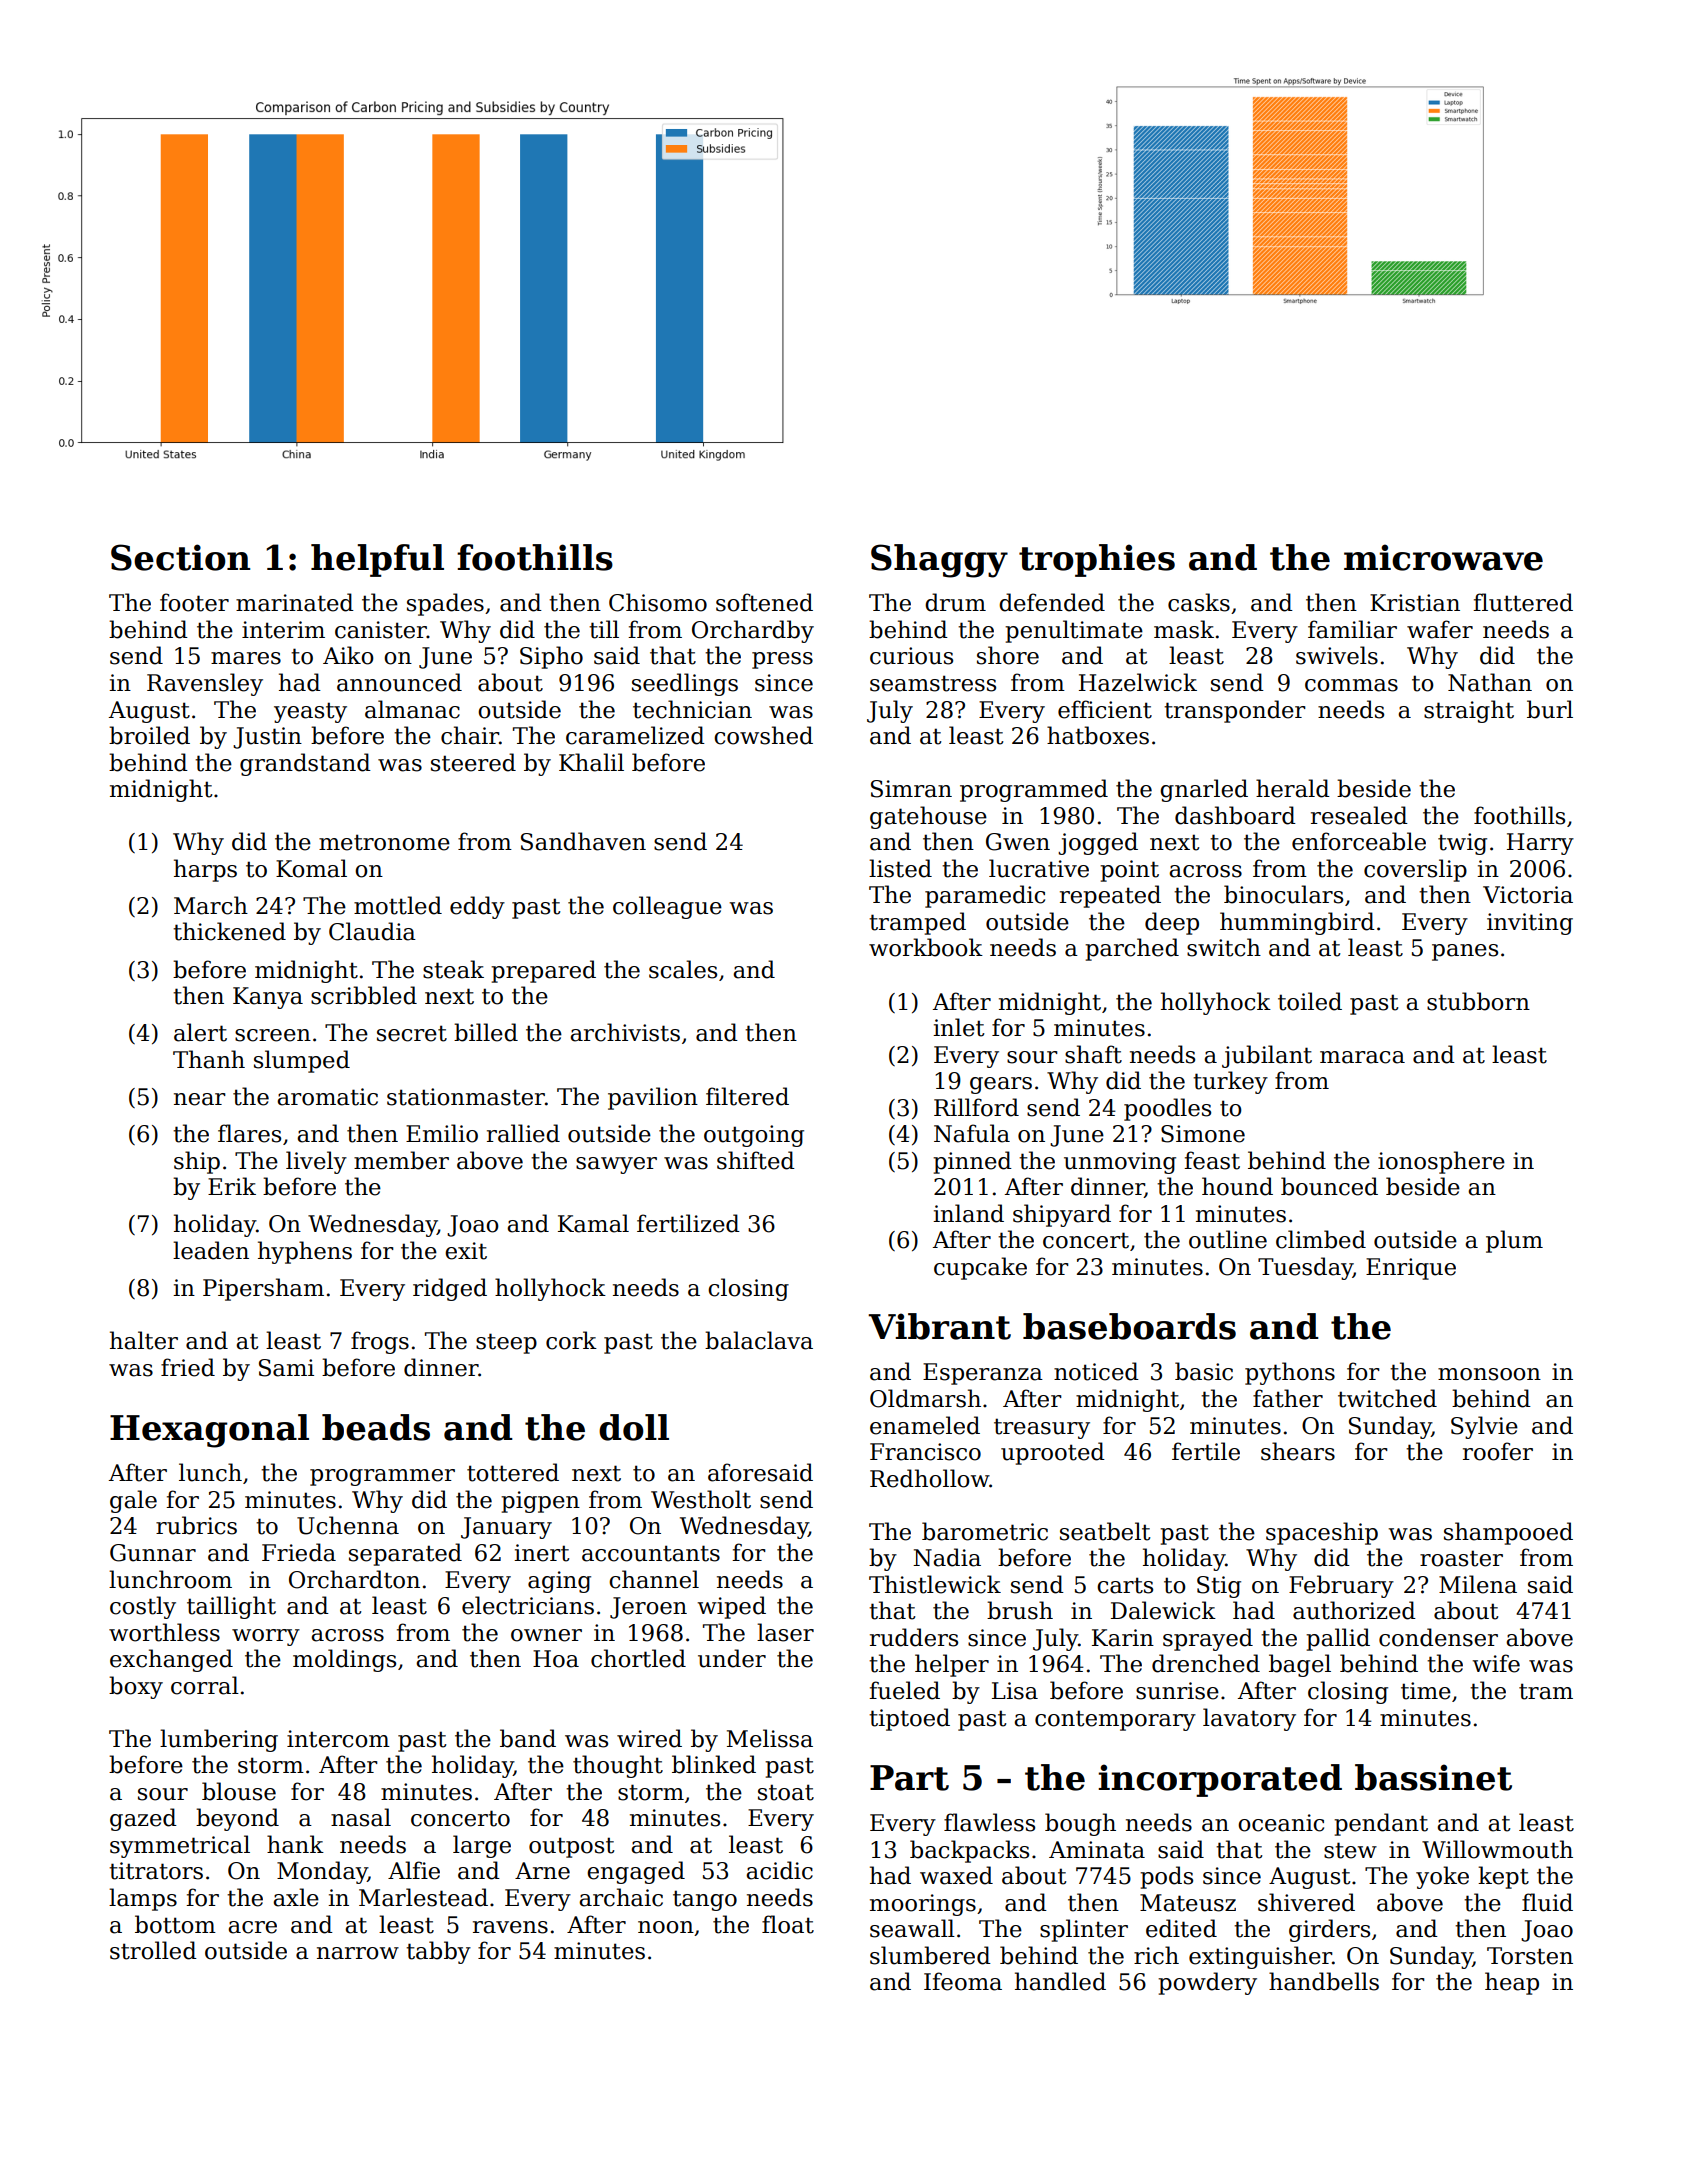 This screenshot has width=1683, height=2178. What do you see at coordinates (377, 560) in the screenshot?
I see `helpful` at bounding box center [377, 560].
